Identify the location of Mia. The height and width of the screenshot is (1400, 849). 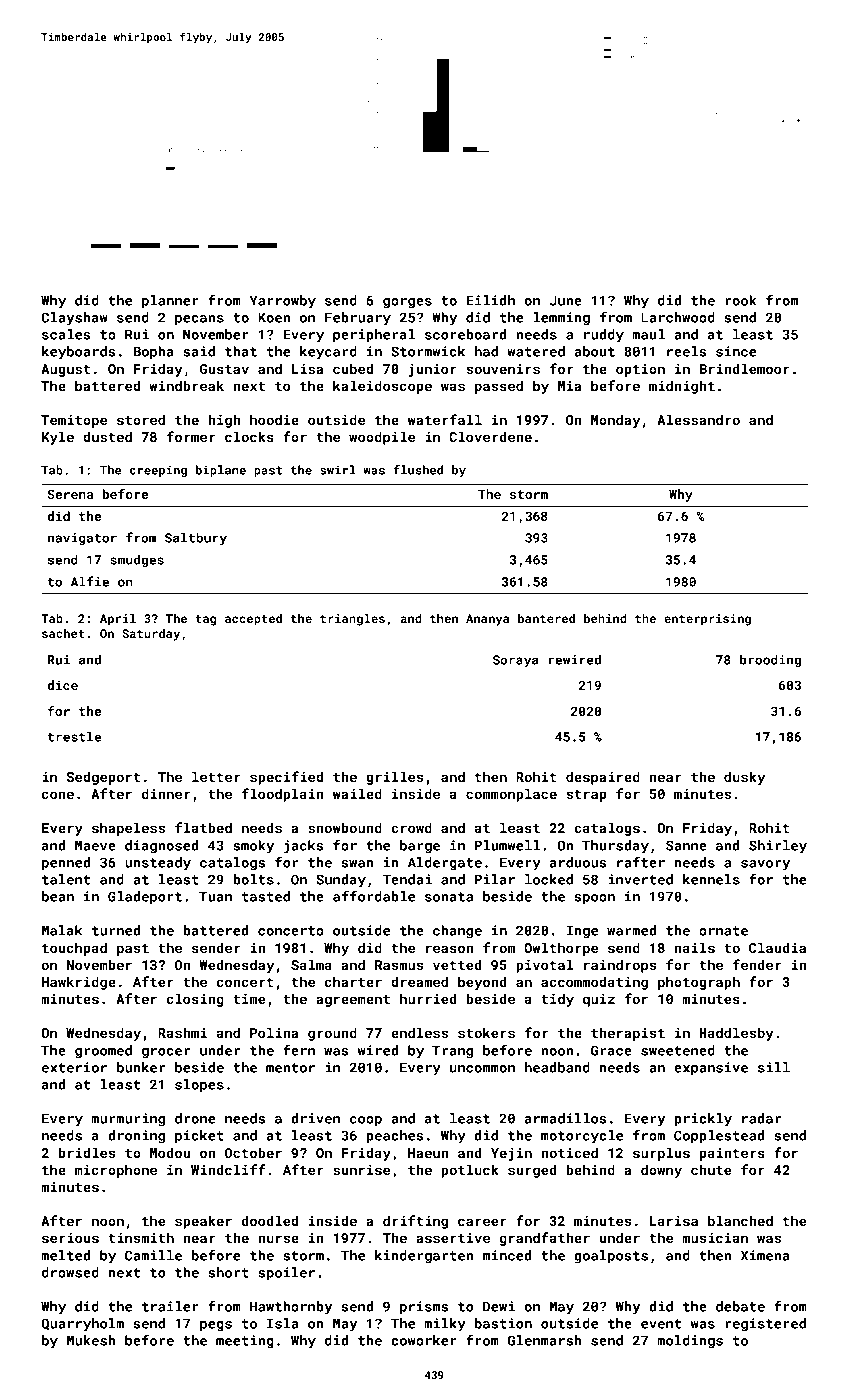
(569, 386).
